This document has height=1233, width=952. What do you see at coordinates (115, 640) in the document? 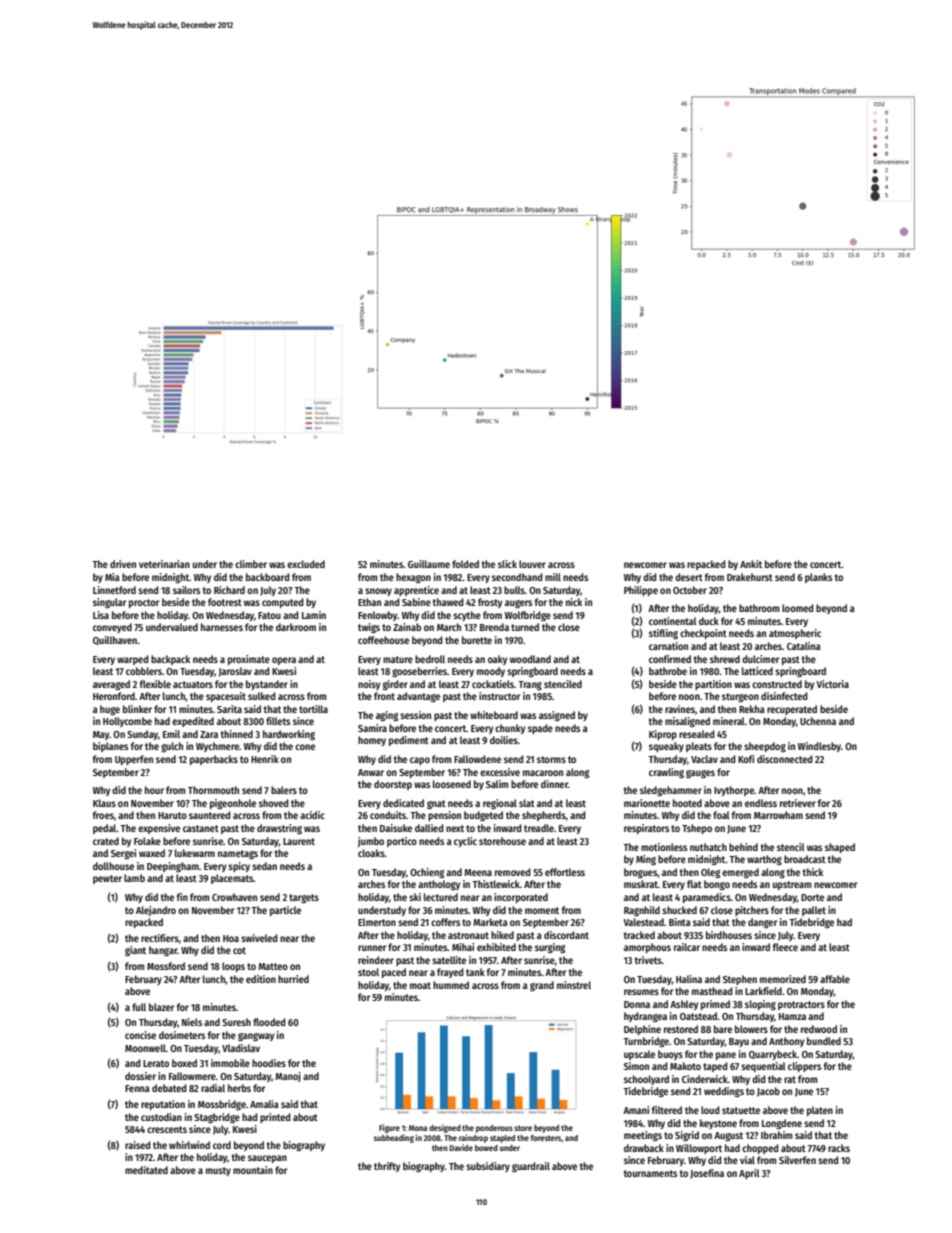
I see `Quillhaven` at bounding box center [115, 640].
